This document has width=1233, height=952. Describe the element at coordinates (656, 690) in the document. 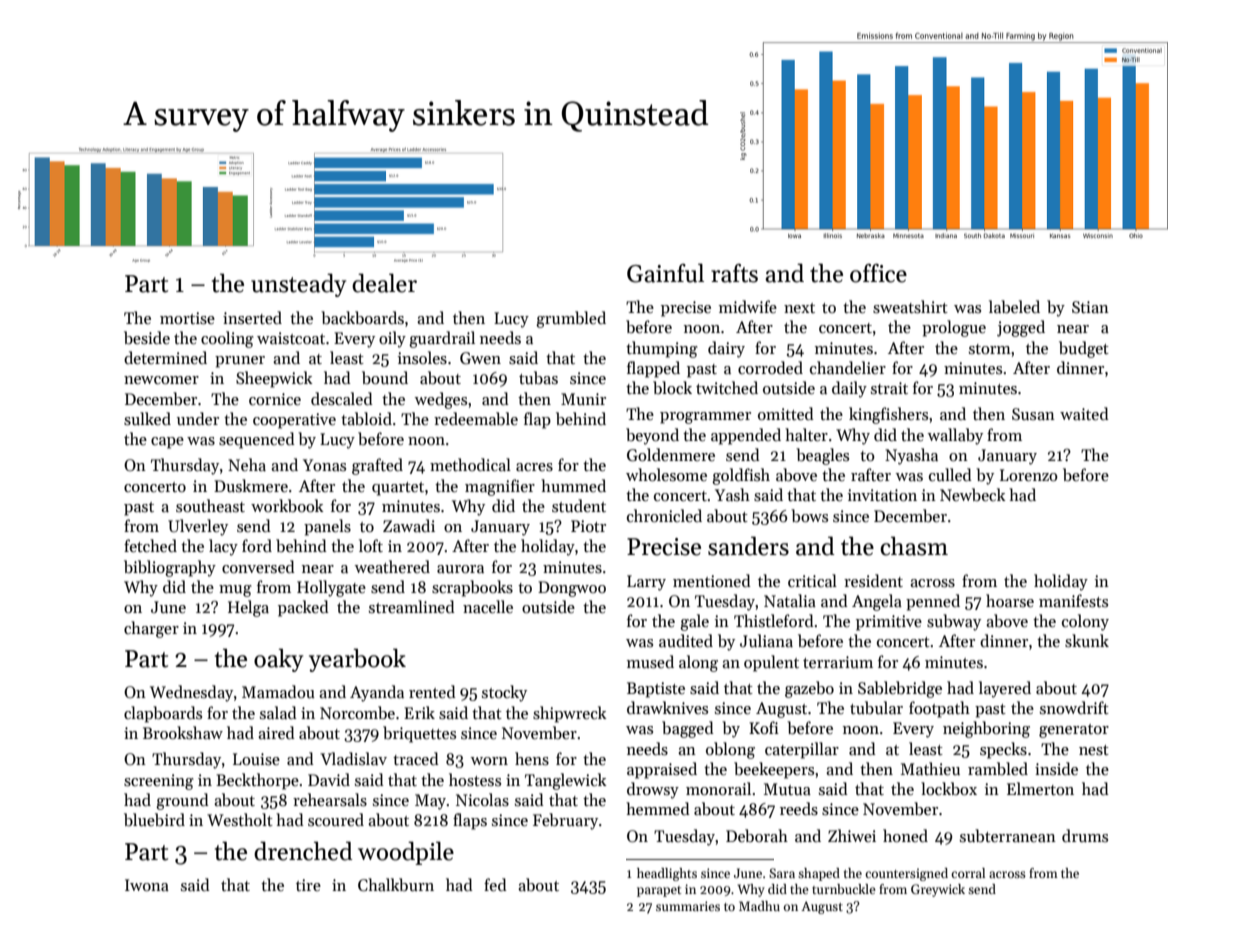

I see `Baptiste` at that location.
